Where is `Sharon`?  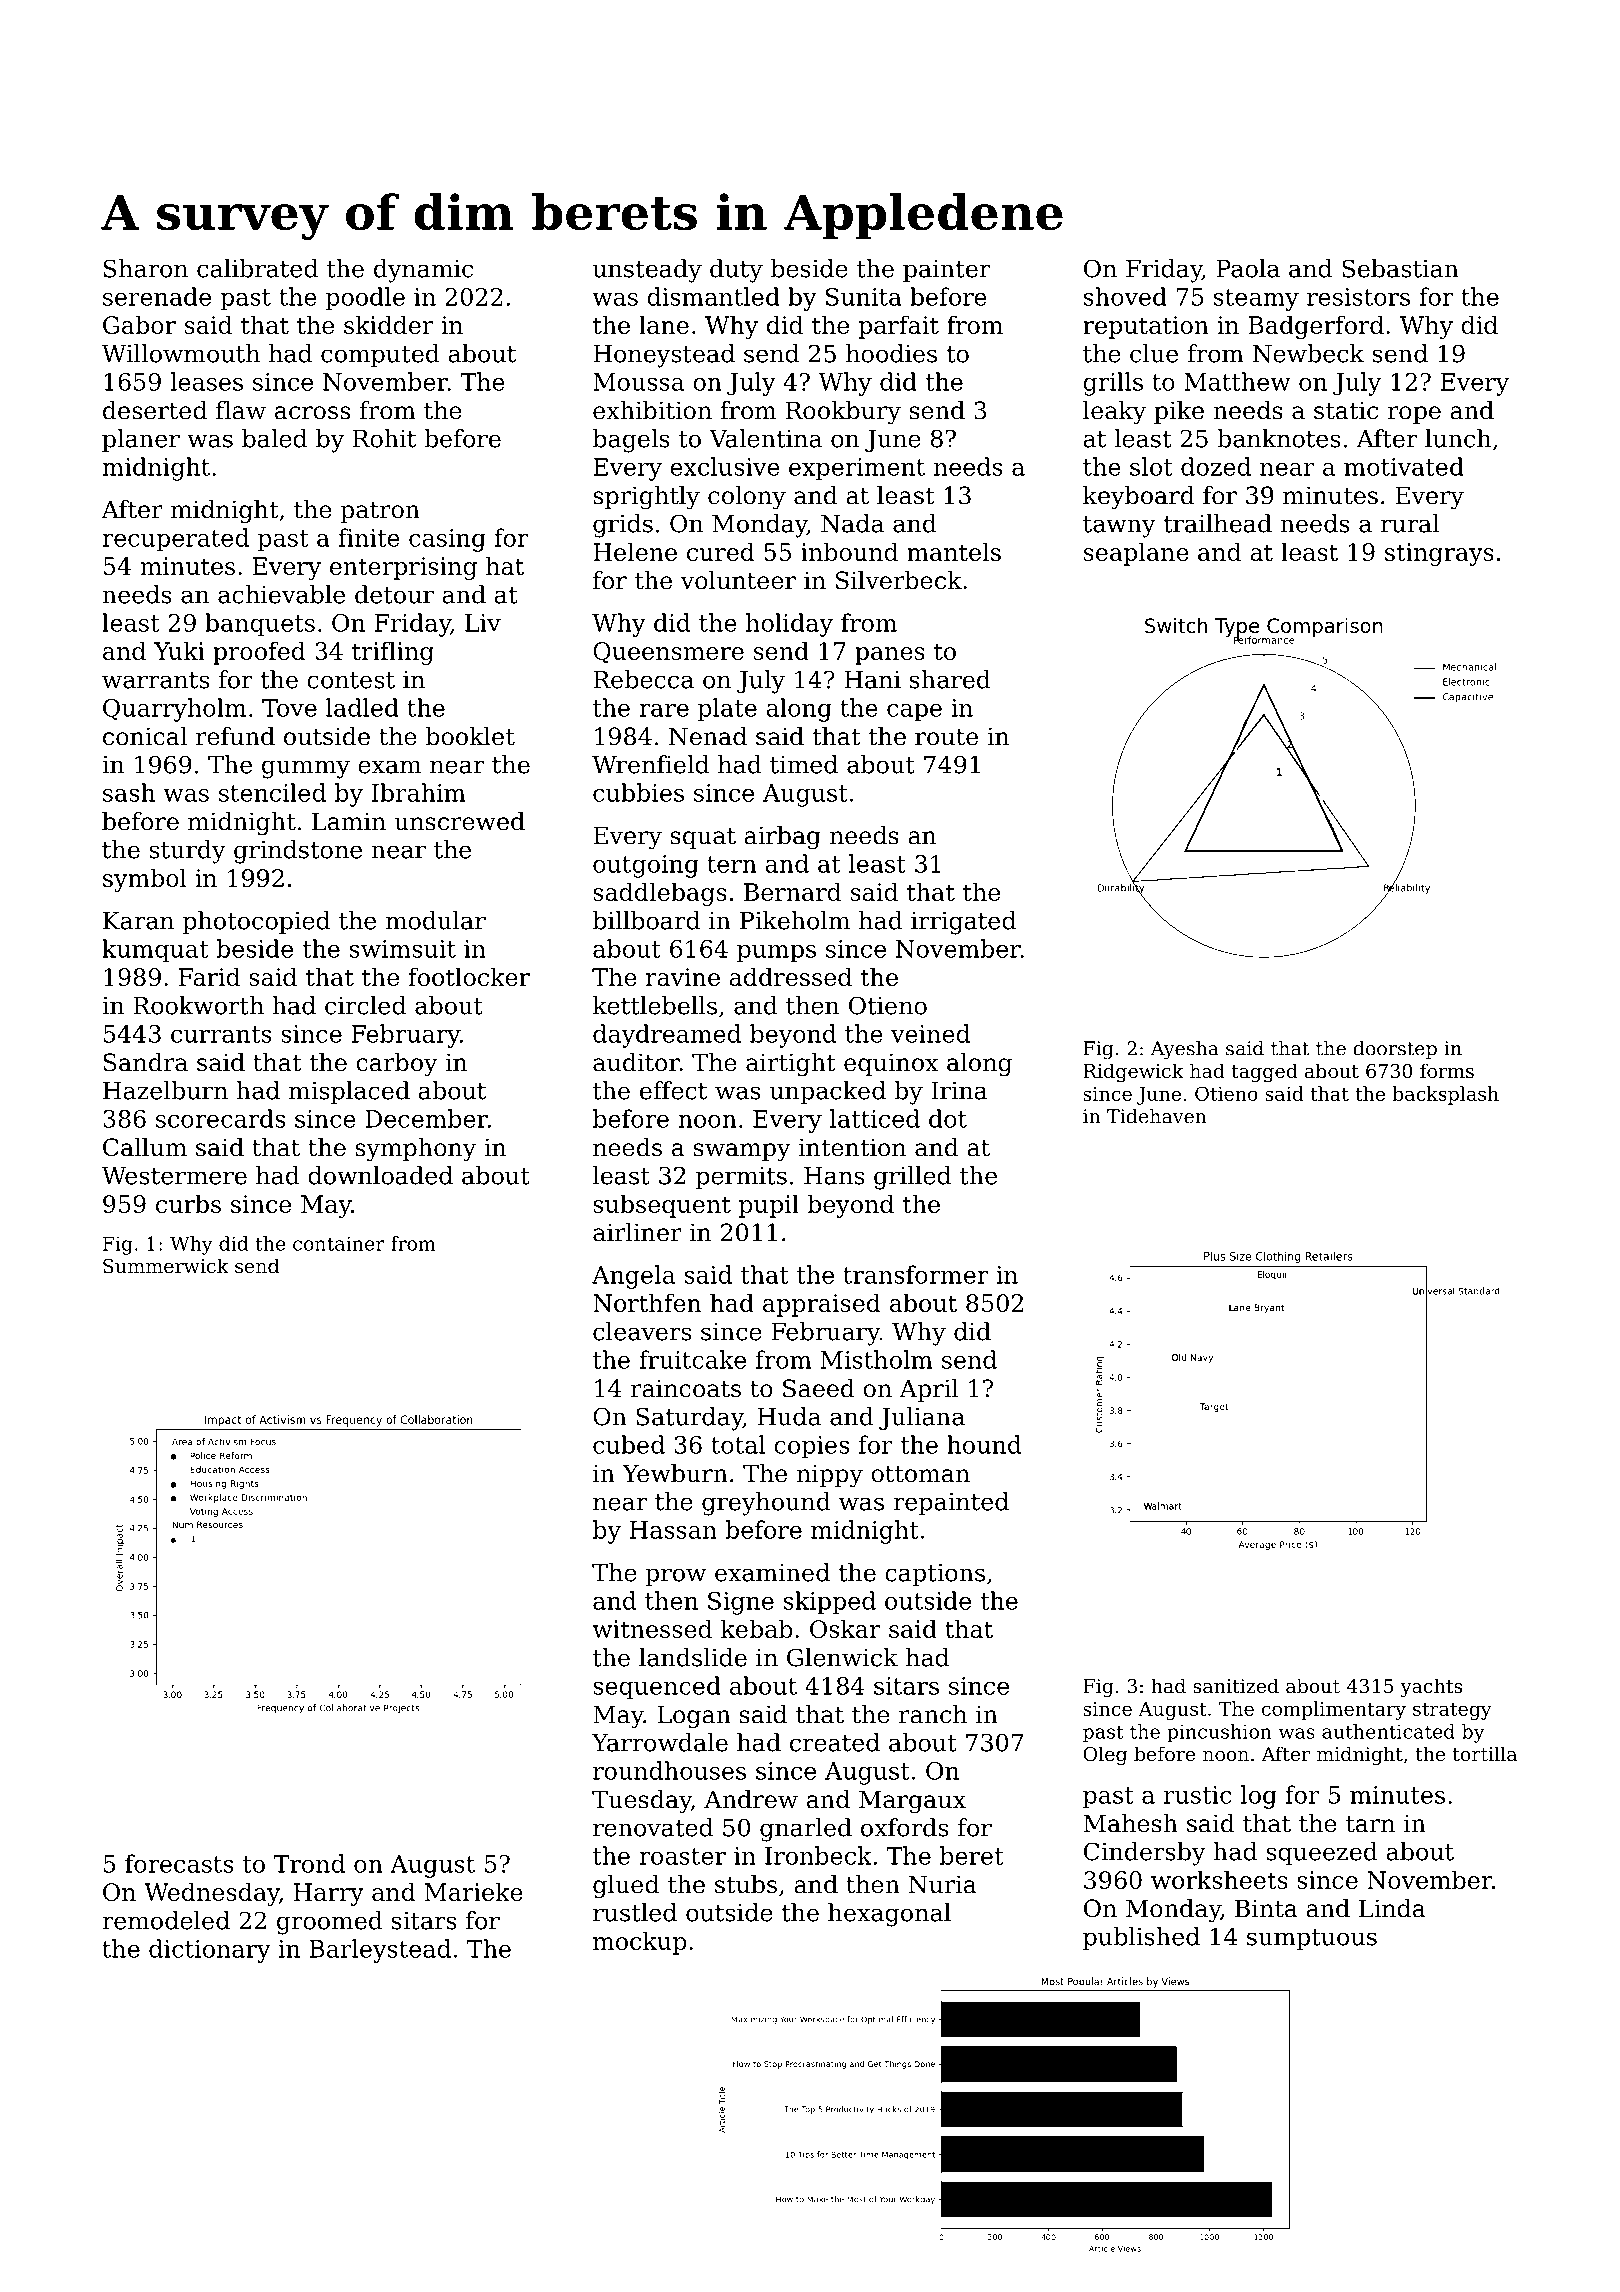 Sharon is located at coordinates (146, 268).
